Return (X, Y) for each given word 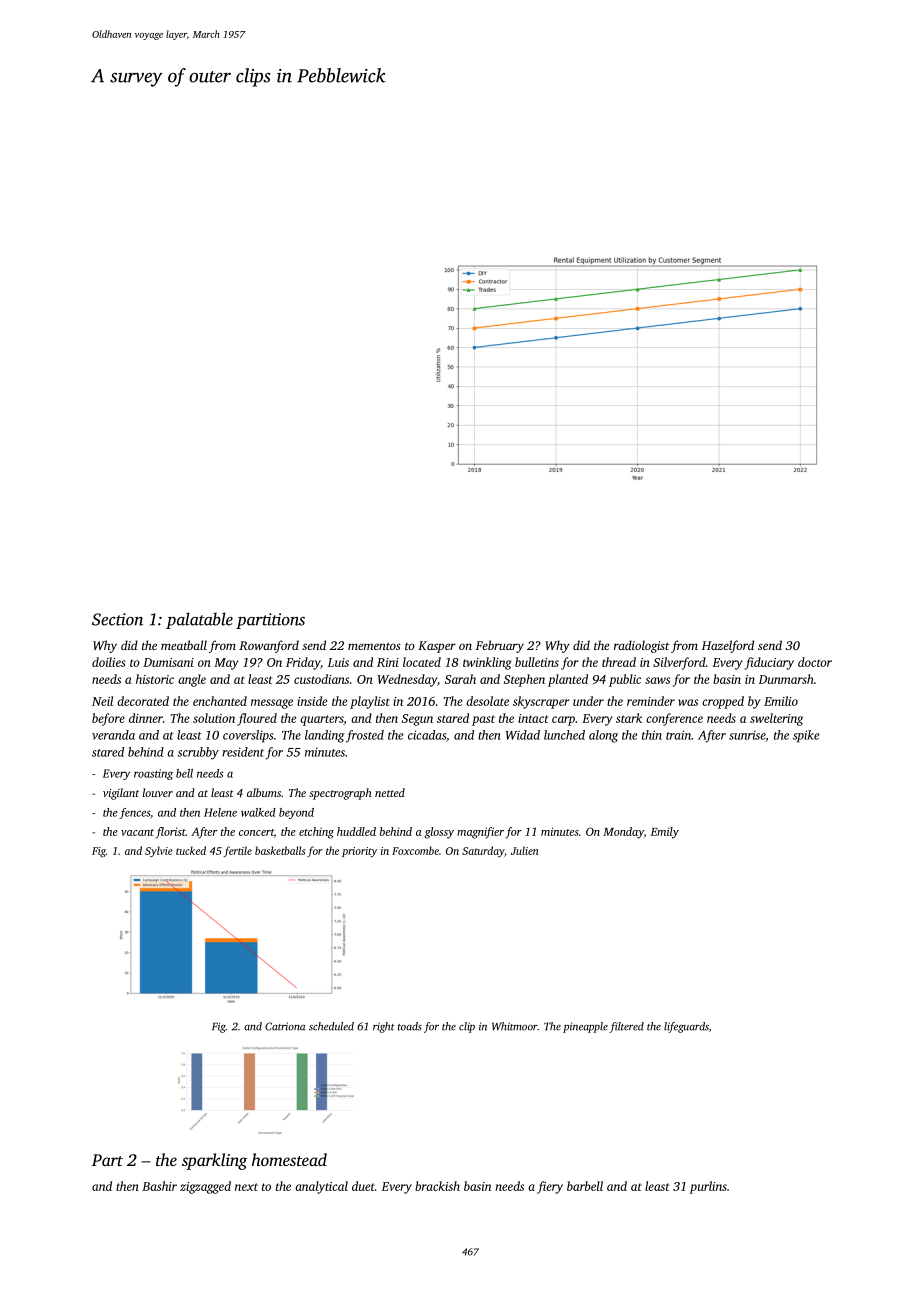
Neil (102, 701)
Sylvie (159, 851)
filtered (626, 1027)
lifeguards (686, 1027)
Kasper (437, 647)
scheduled (331, 1026)
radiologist (642, 646)
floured (257, 719)
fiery (550, 1187)
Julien (525, 850)
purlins (708, 1187)
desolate (487, 701)
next (246, 1187)
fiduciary (769, 663)
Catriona (285, 1026)
